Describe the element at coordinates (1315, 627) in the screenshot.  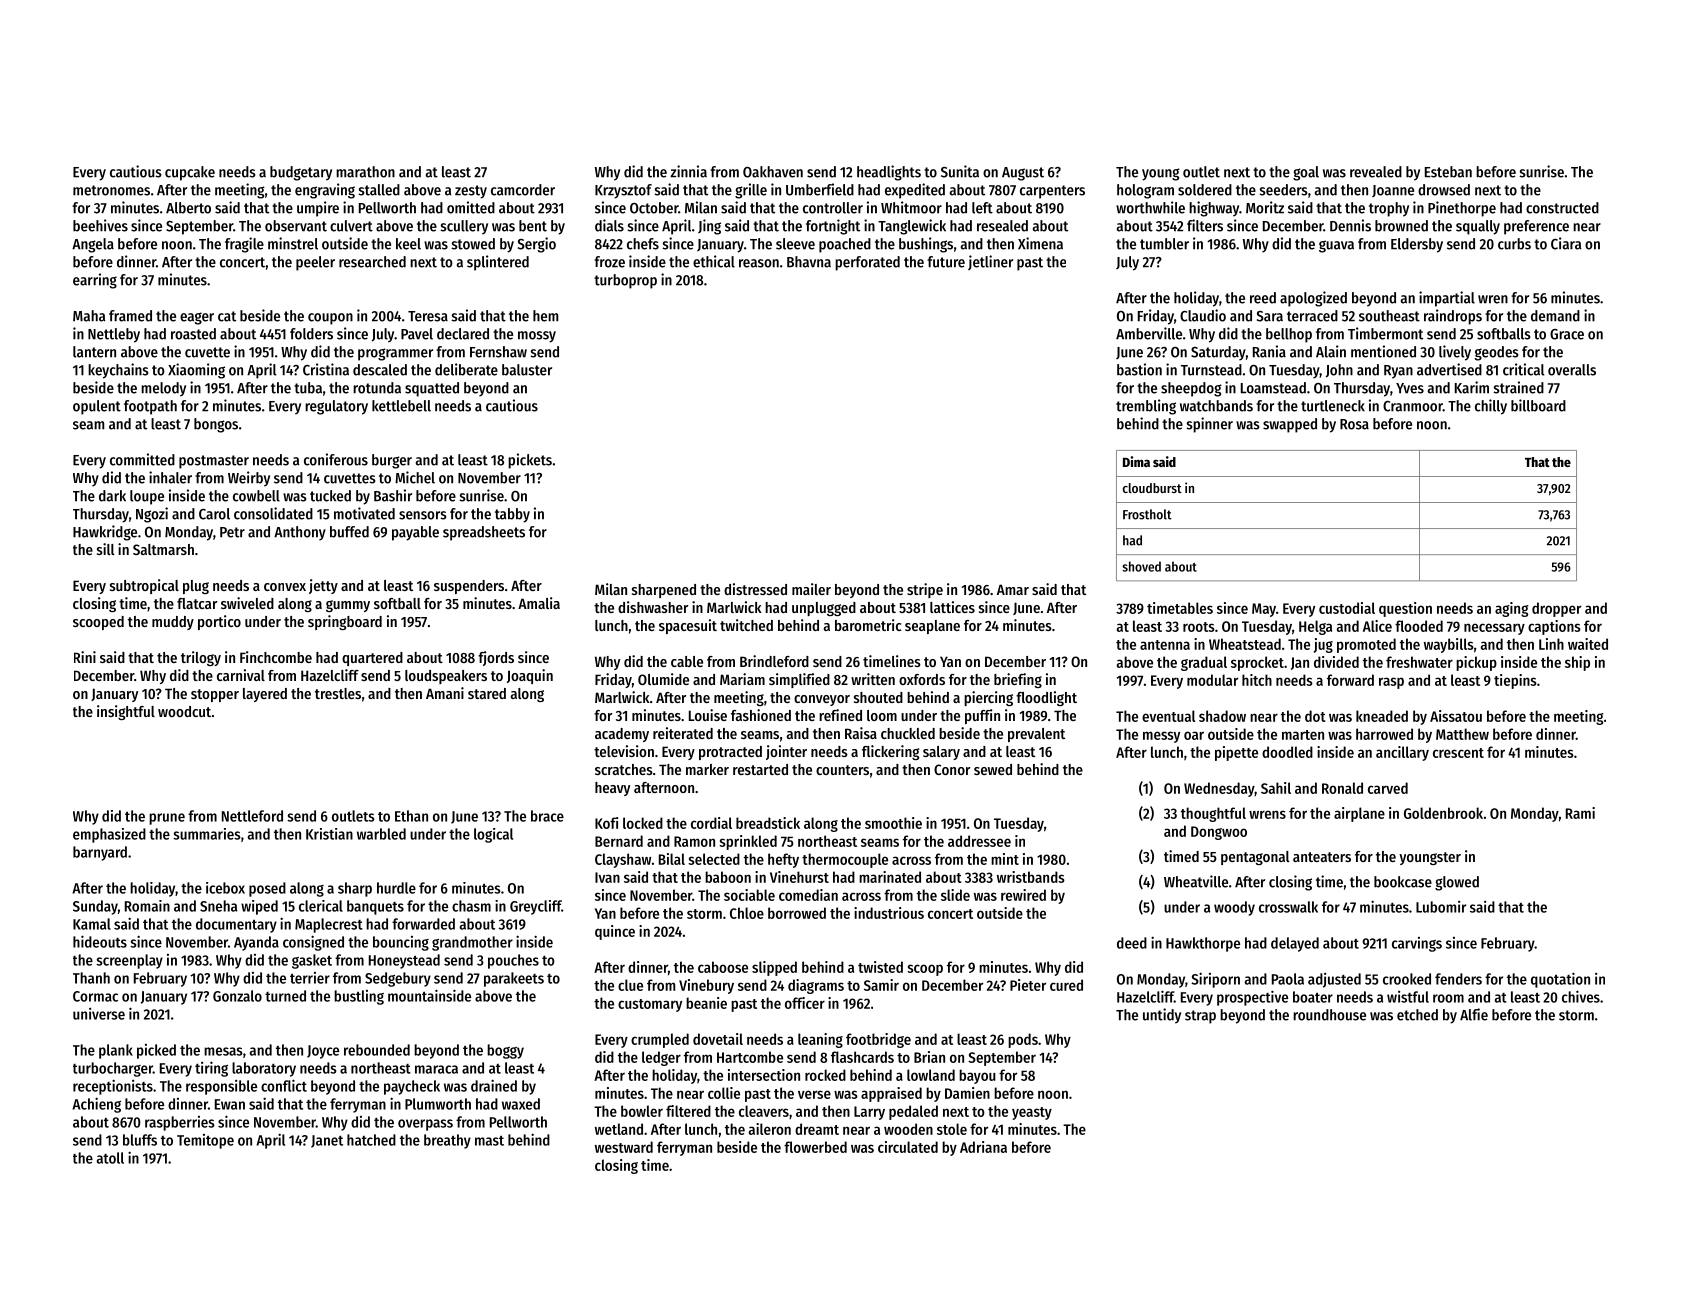
I see `Helga` at that location.
